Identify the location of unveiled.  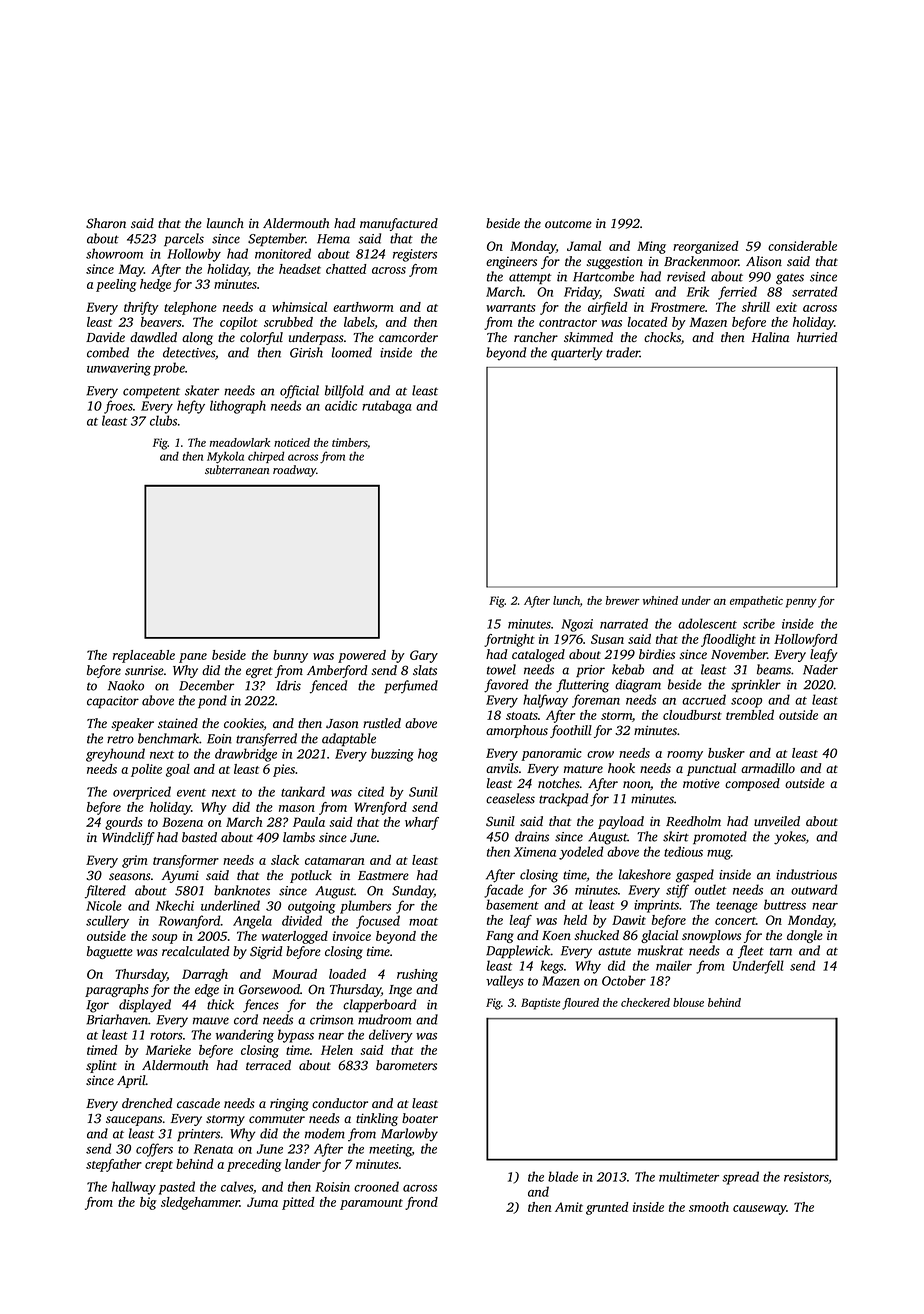
(777, 821).
